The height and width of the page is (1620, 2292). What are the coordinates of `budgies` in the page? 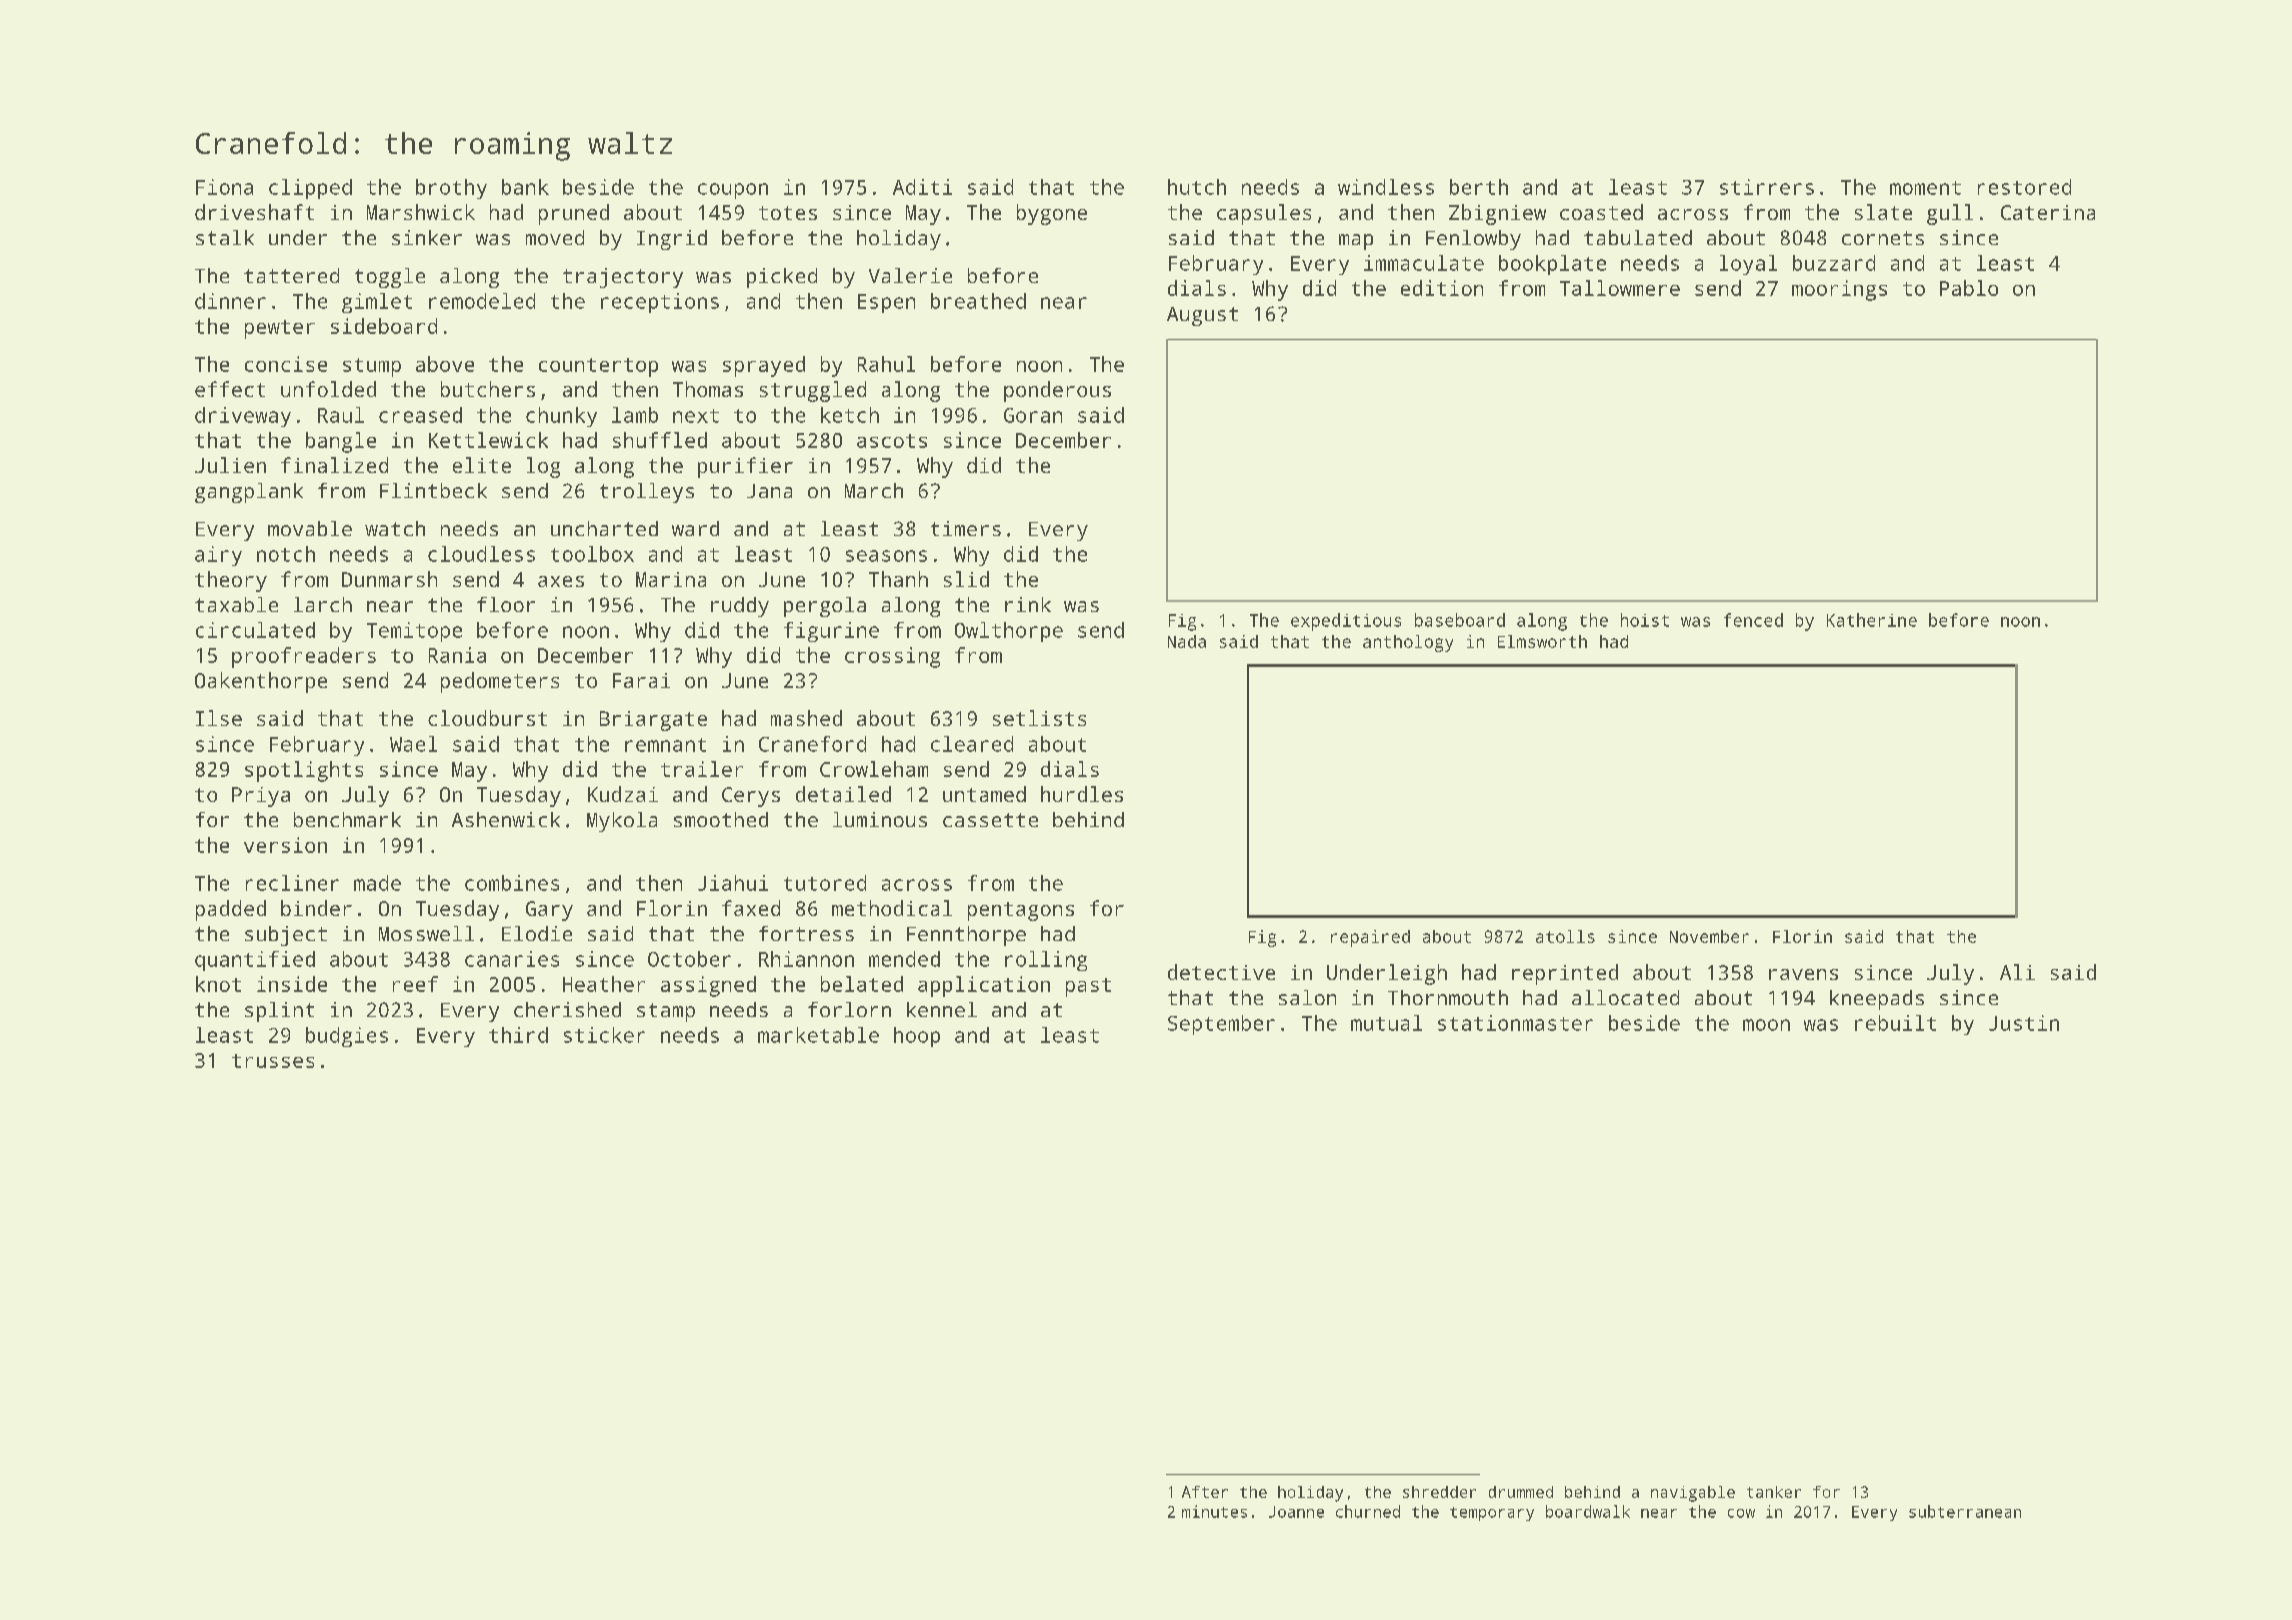 It's located at (347, 1037).
